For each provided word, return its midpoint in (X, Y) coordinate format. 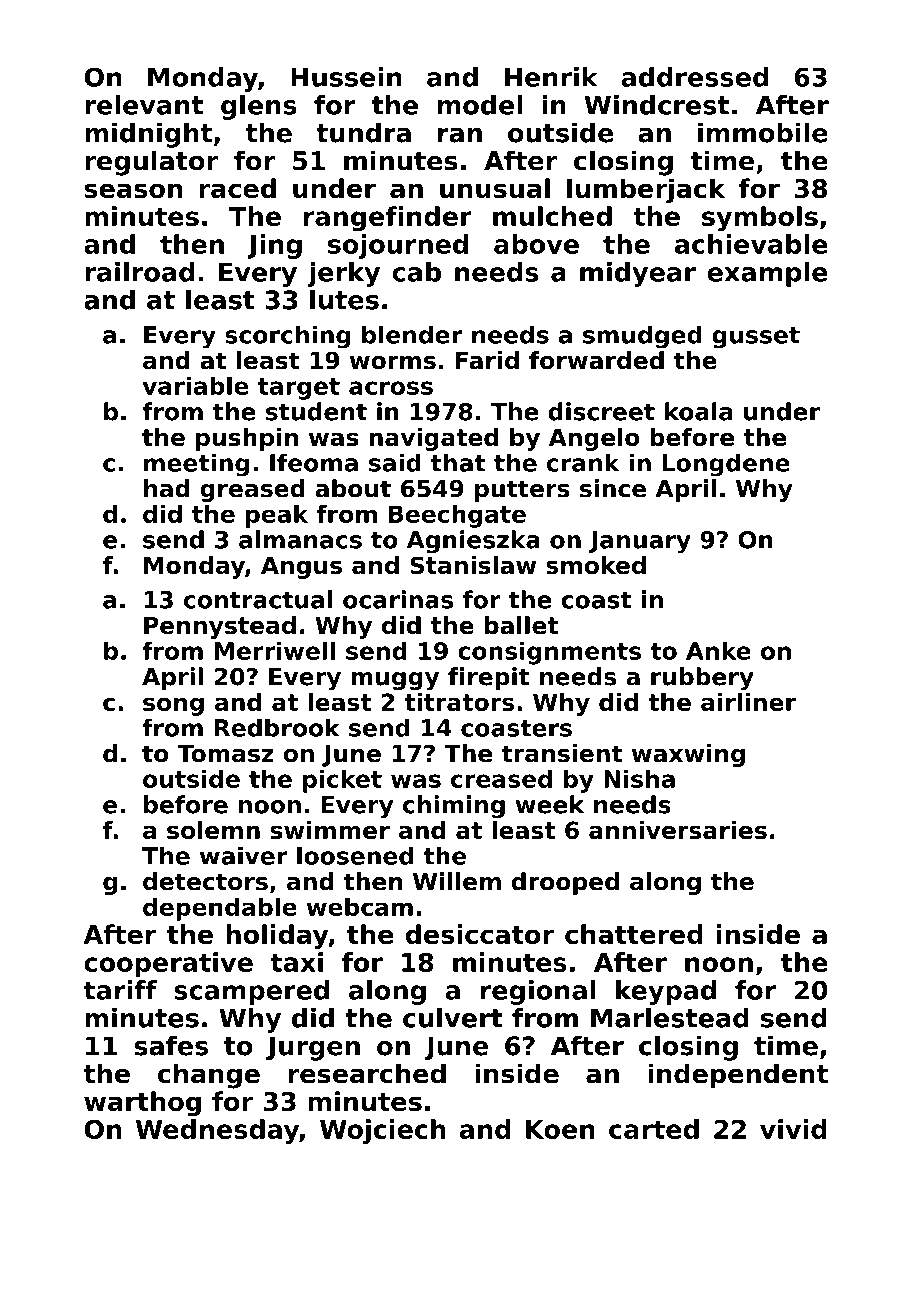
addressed (694, 77)
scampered (251, 992)
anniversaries (678, 830)
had (167, 488)
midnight (148, 135)
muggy (395, 681)
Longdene (726, 465)
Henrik (551, 77)
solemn (213, 830)
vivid (793, 1129)
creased (501, 779)
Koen (560, 1129)
